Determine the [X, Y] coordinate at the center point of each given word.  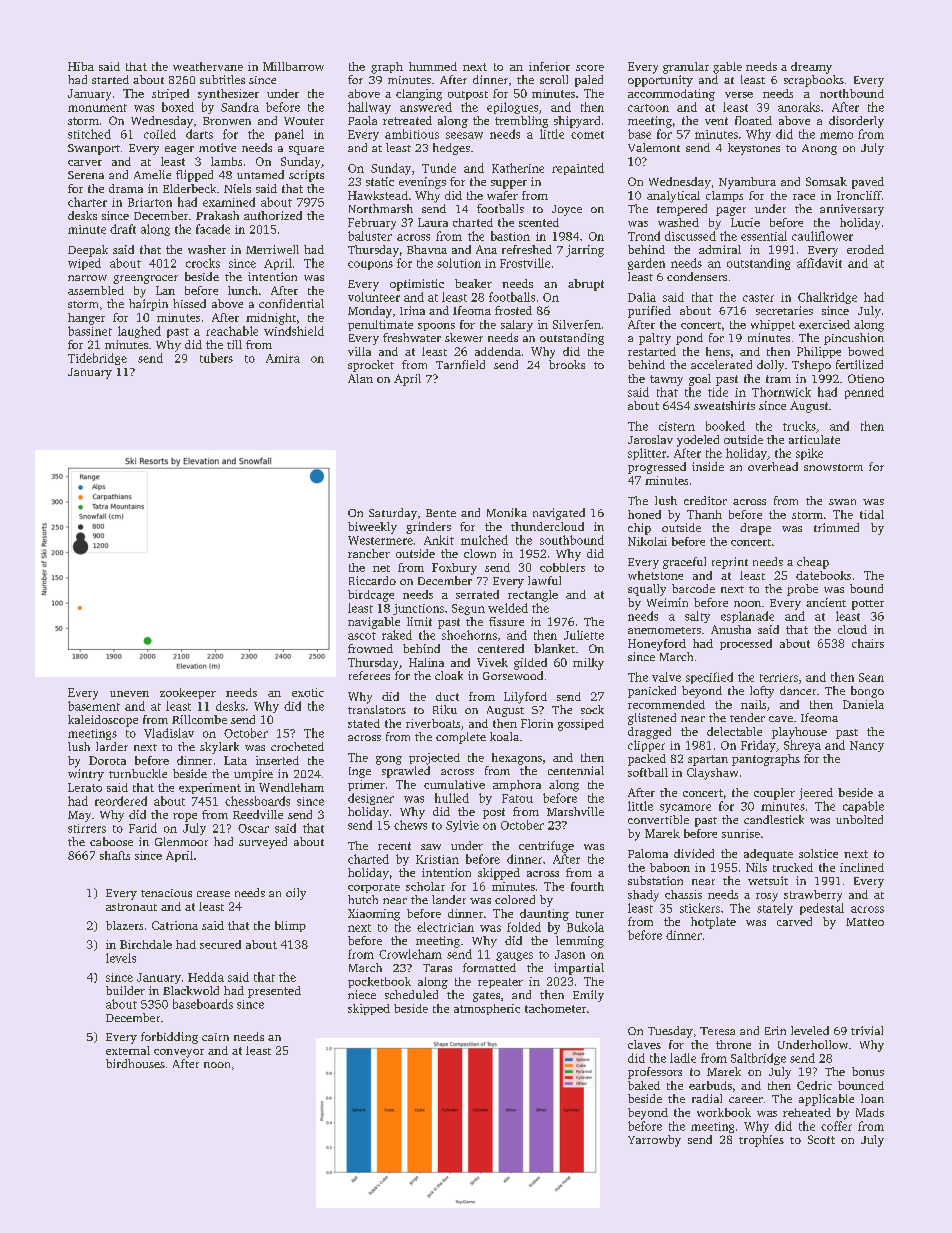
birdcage [371, 596]
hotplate [713, 923]
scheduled [411, 994]
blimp [290, 926]
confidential [291, 303]
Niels [237, 188]
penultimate [380, 325]
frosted [513, 310]
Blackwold [191, 990]
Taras [437, 968]
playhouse [799, 733]
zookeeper [188, 693]
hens [718, 351]
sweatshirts [724, 405]
